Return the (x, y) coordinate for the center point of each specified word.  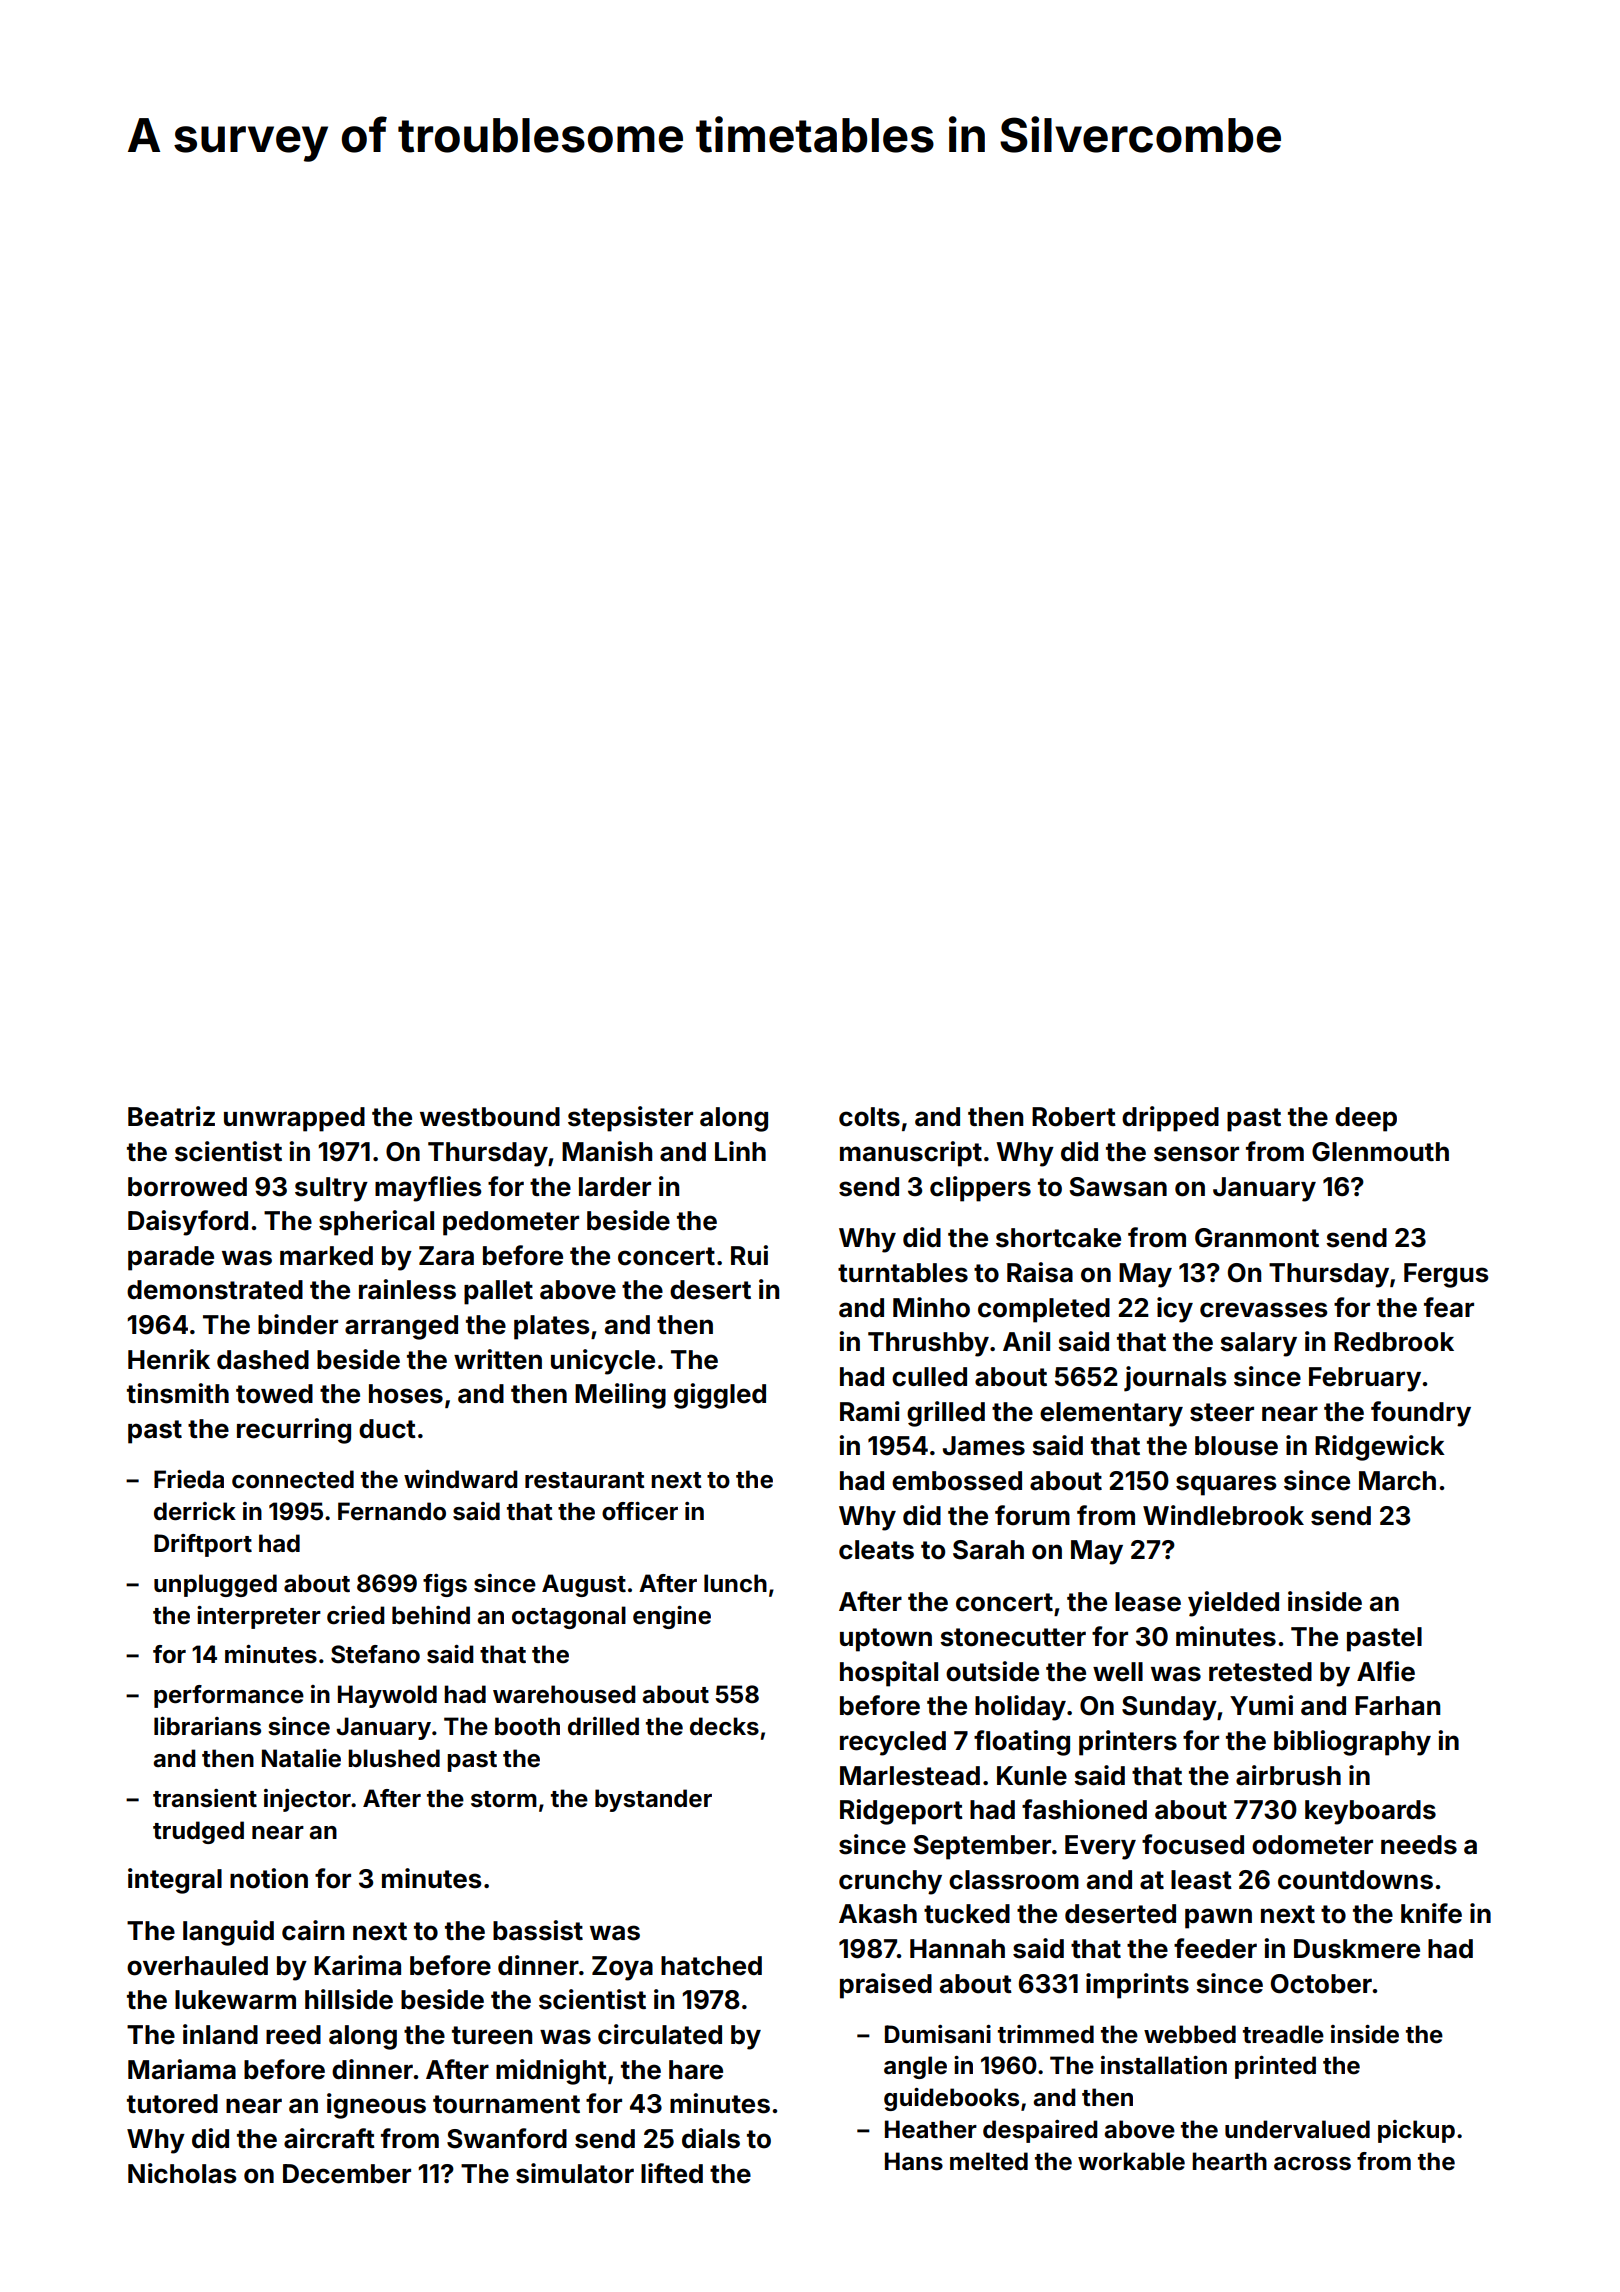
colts (869, 1117)
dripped (1170, 1119)
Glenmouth (1380, 1152)
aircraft (329, 2138)
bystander (653, 1800)
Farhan (1397, 1706)
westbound (490, 1117)
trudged (198, 1832)
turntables (903, 1273)
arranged (401, 1327)
